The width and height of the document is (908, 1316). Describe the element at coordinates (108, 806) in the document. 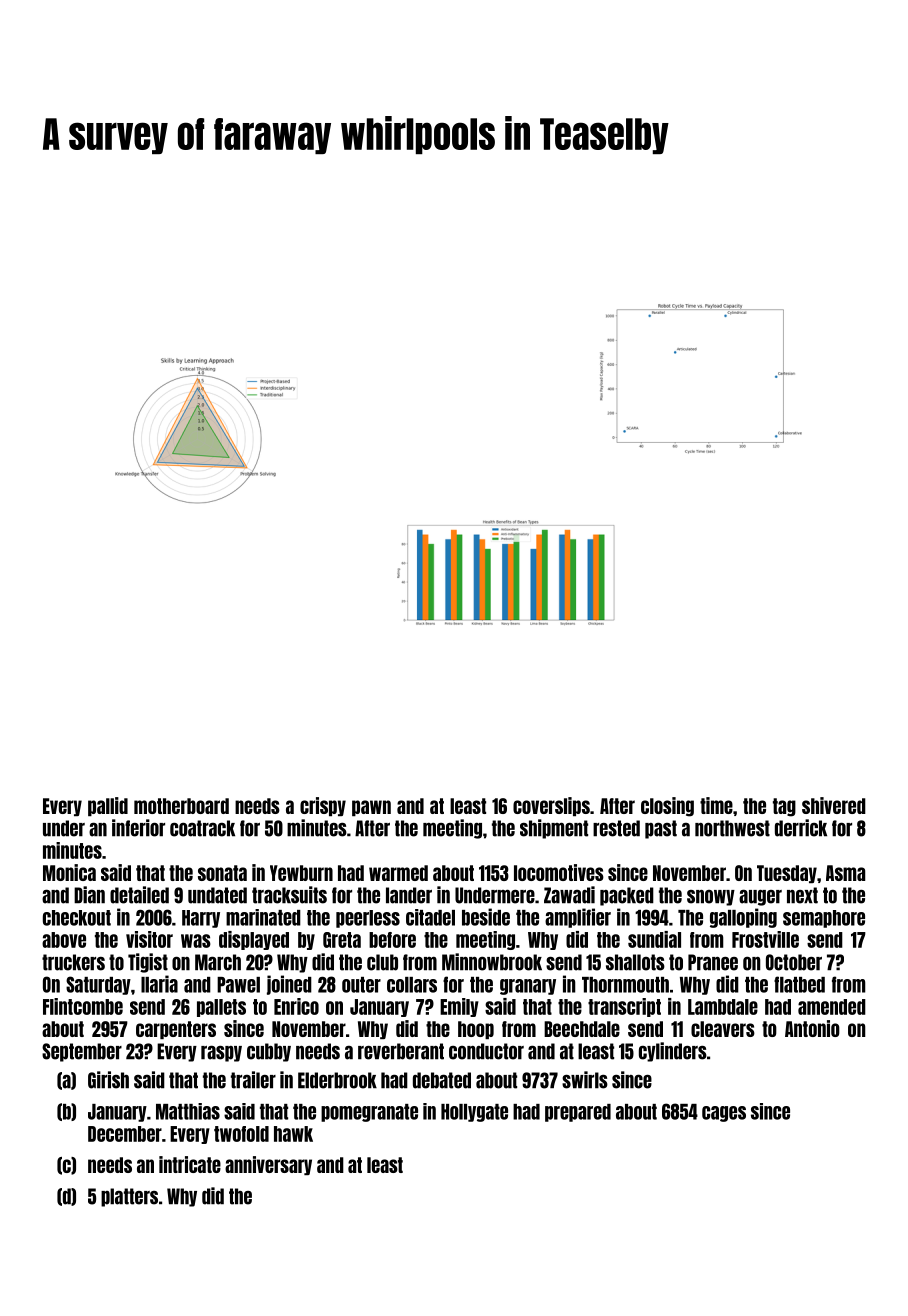

I see `pallid` at that location.
